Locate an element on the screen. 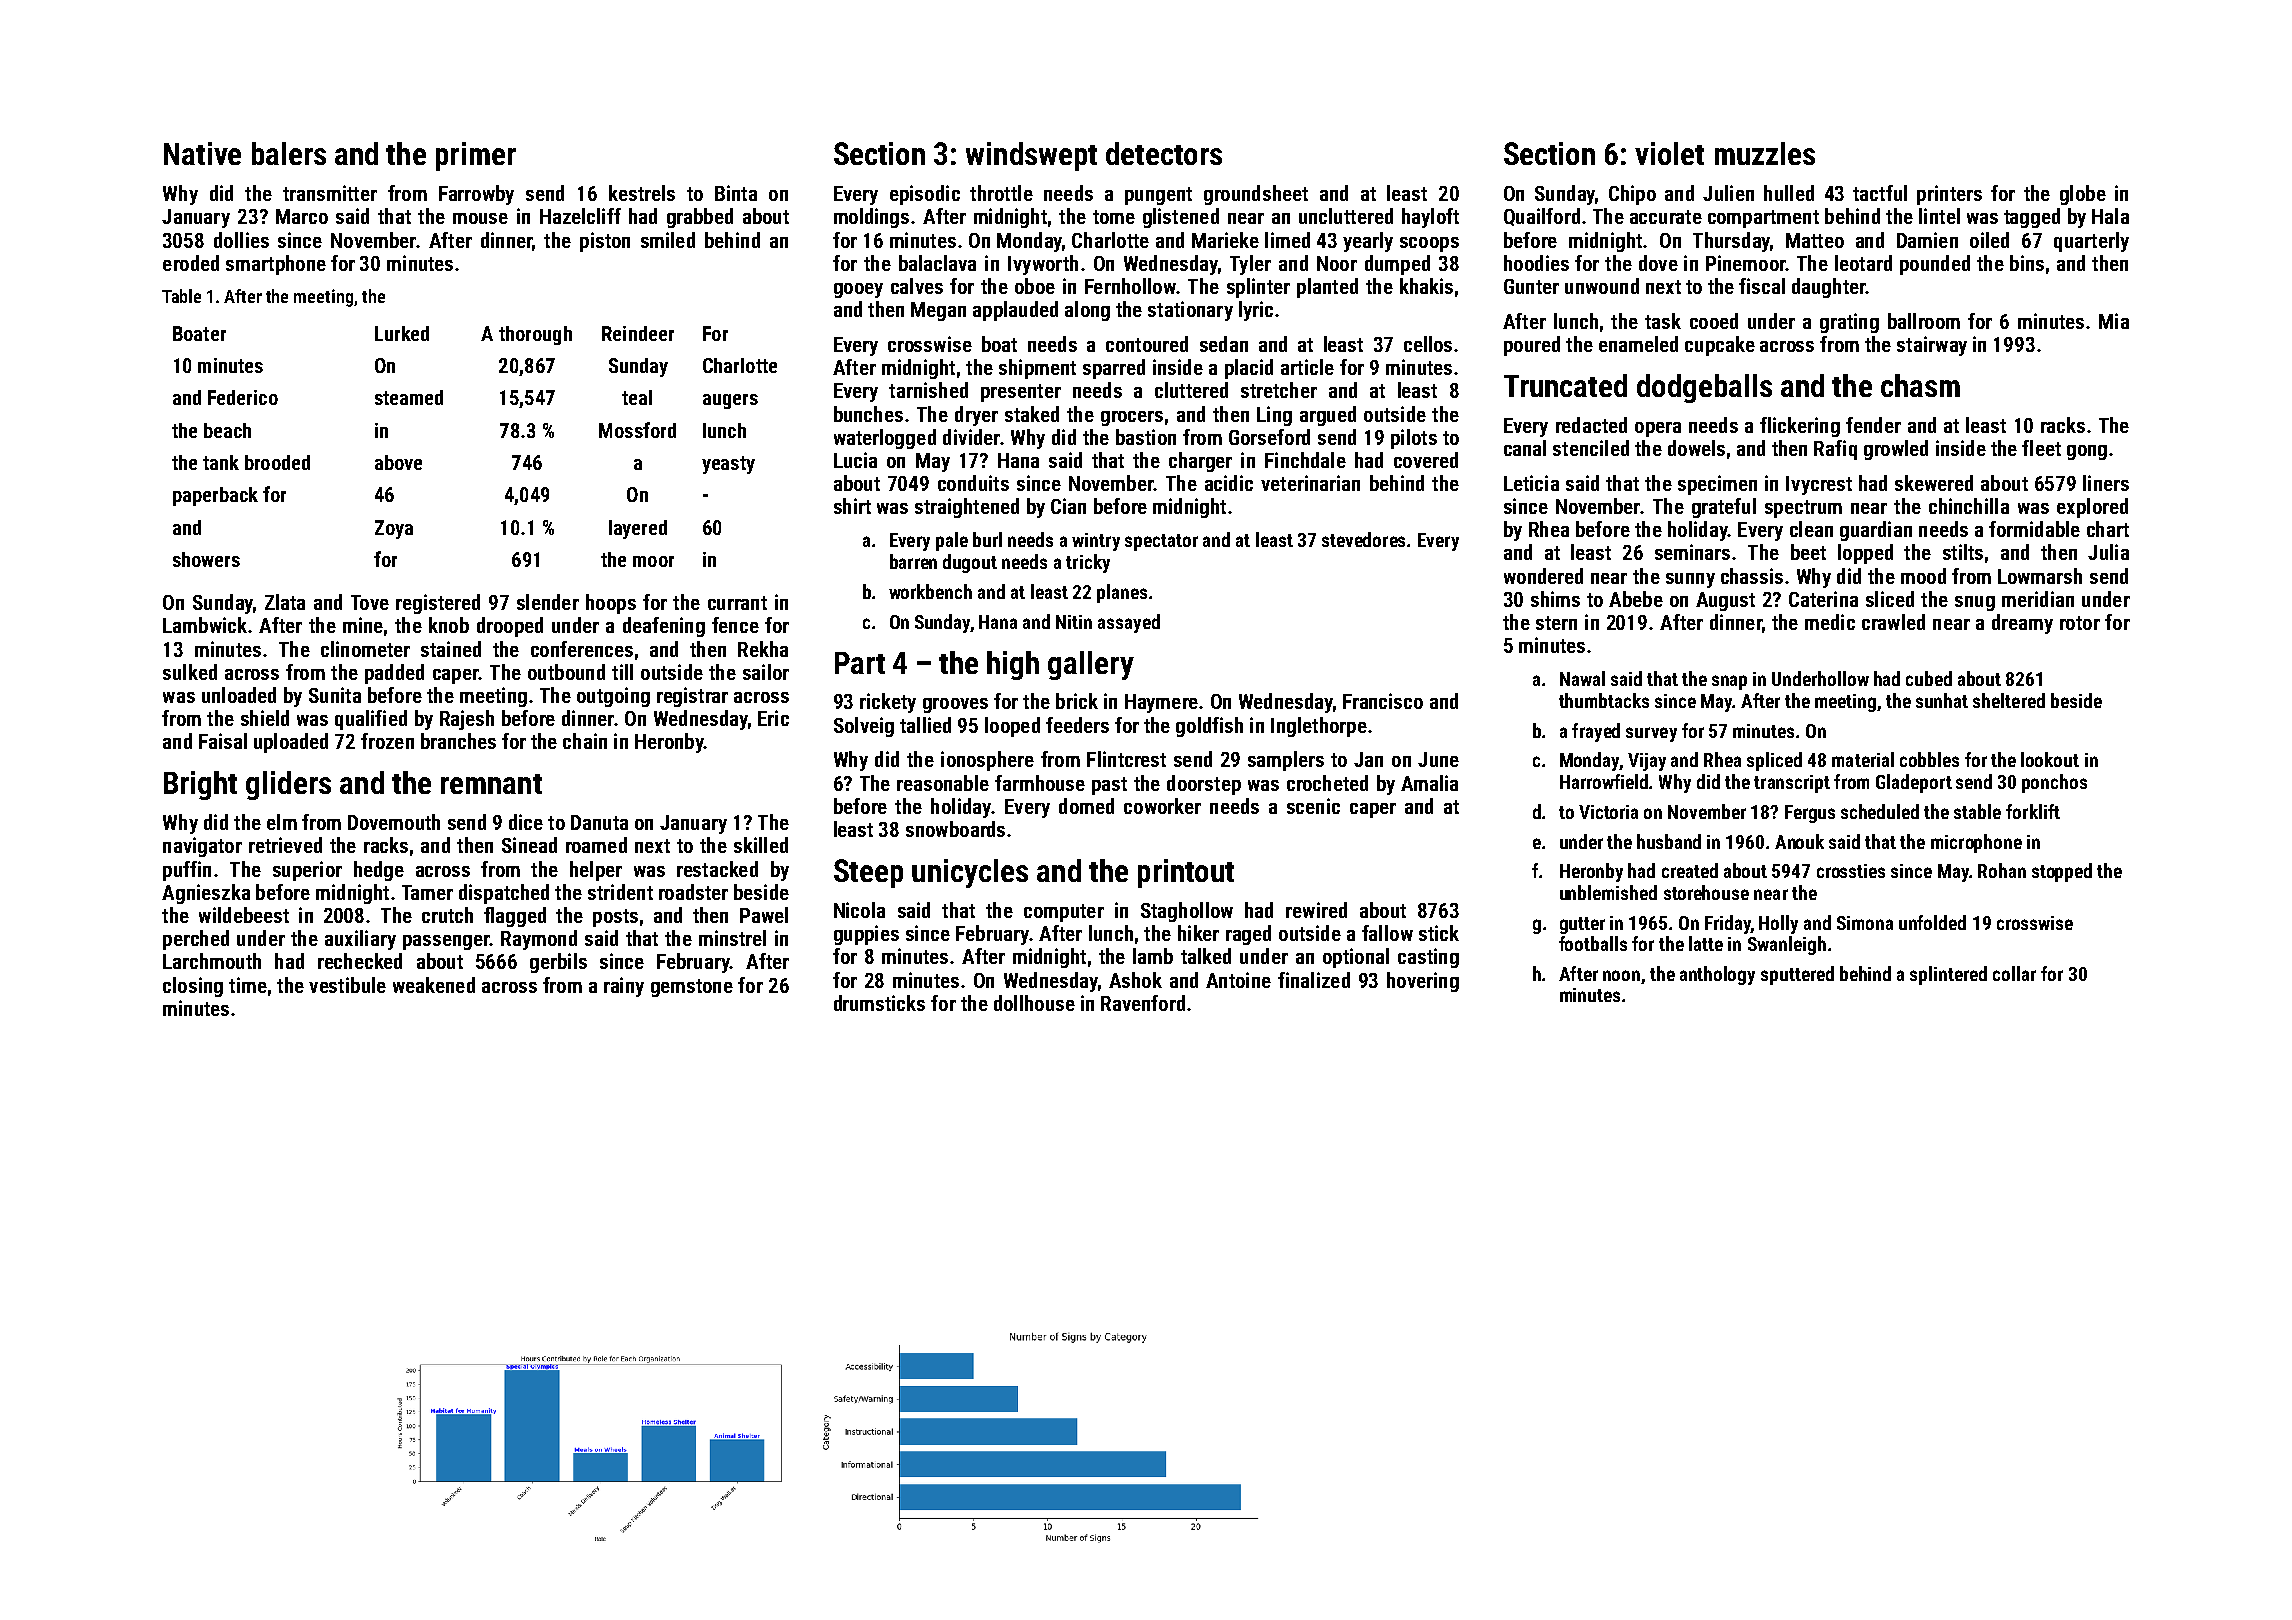 The height and width of the screenshot is (1620, 2292). sunny is located at coordinates (1690, 580).
